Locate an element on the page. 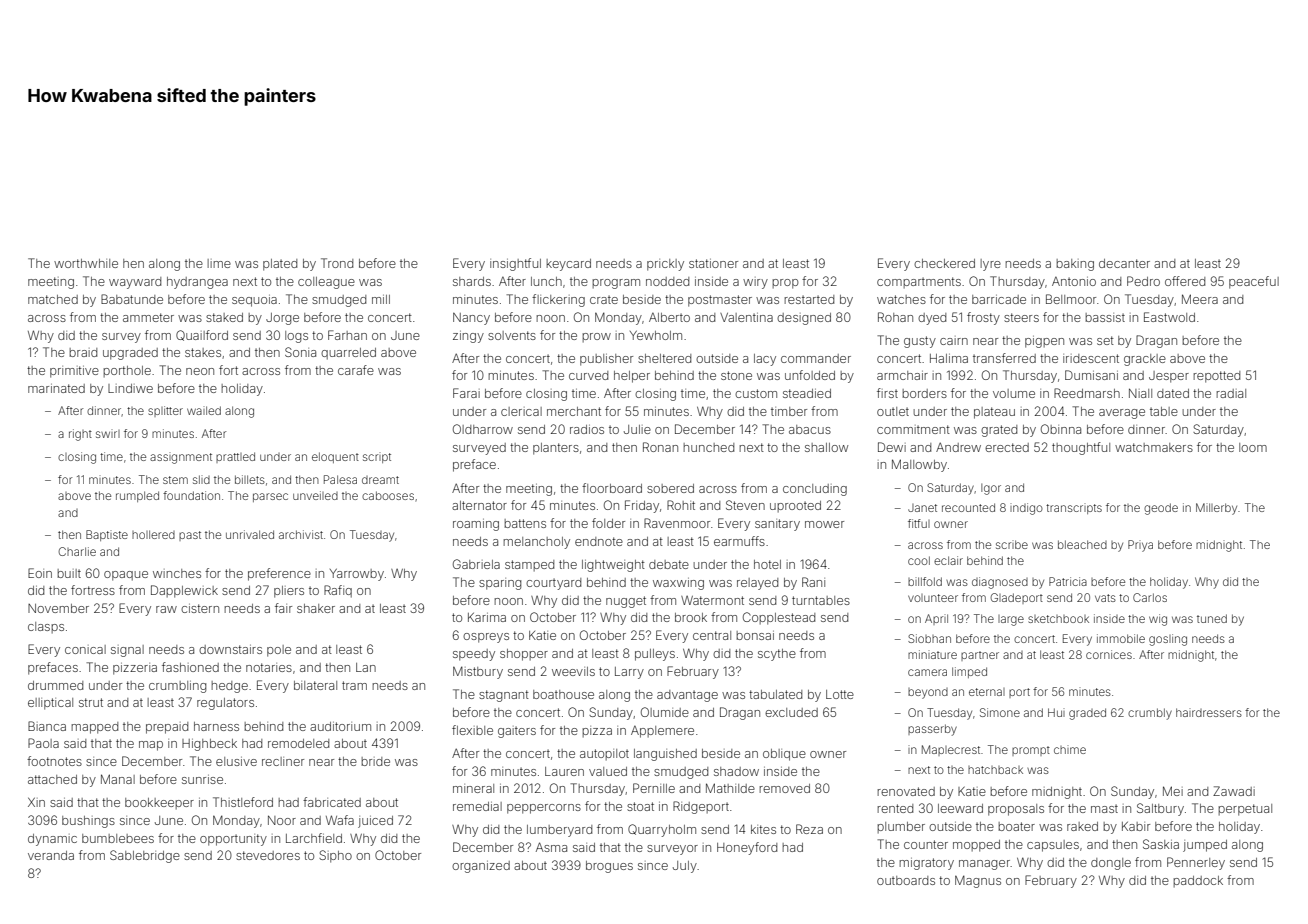 The width and height of the page is (1308, 924). paddock is located at coordinates (1198, 881).
